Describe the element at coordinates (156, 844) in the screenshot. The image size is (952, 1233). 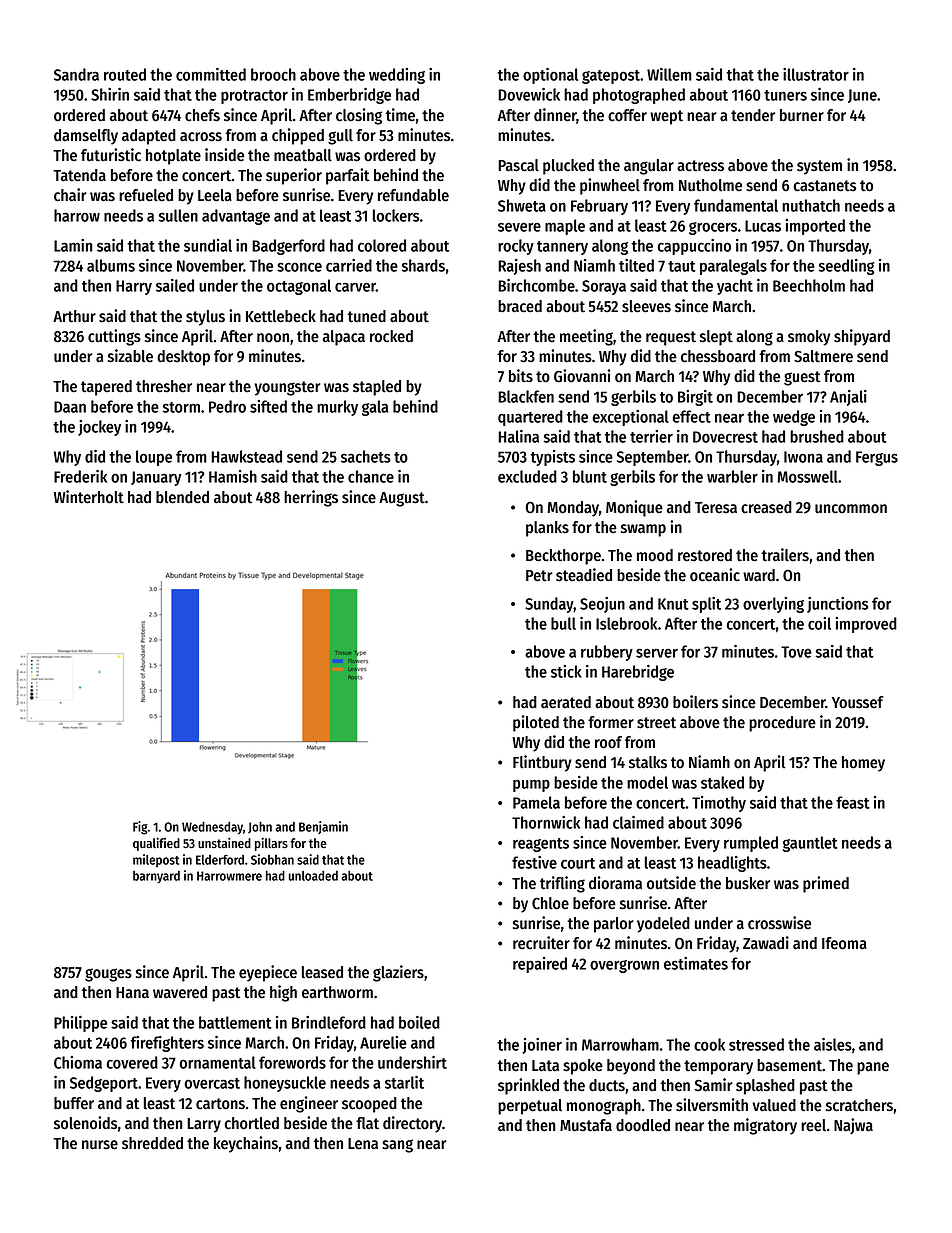
I see `qualified` at that location.
